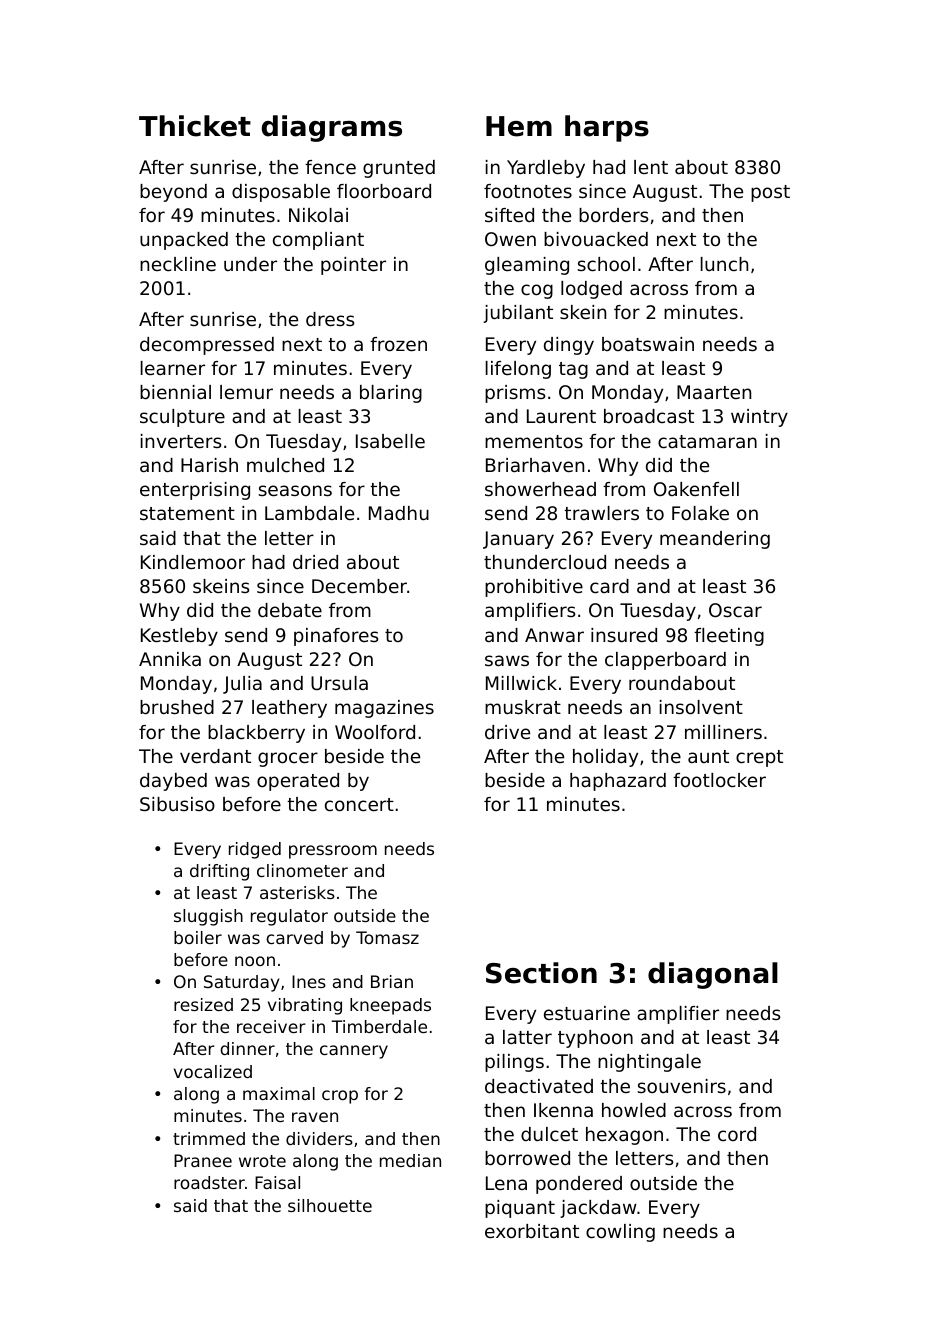 This image has width=930, height=1322. Describe the element at coordinates (219, 872) in the image. I see `drifting` at that location.
